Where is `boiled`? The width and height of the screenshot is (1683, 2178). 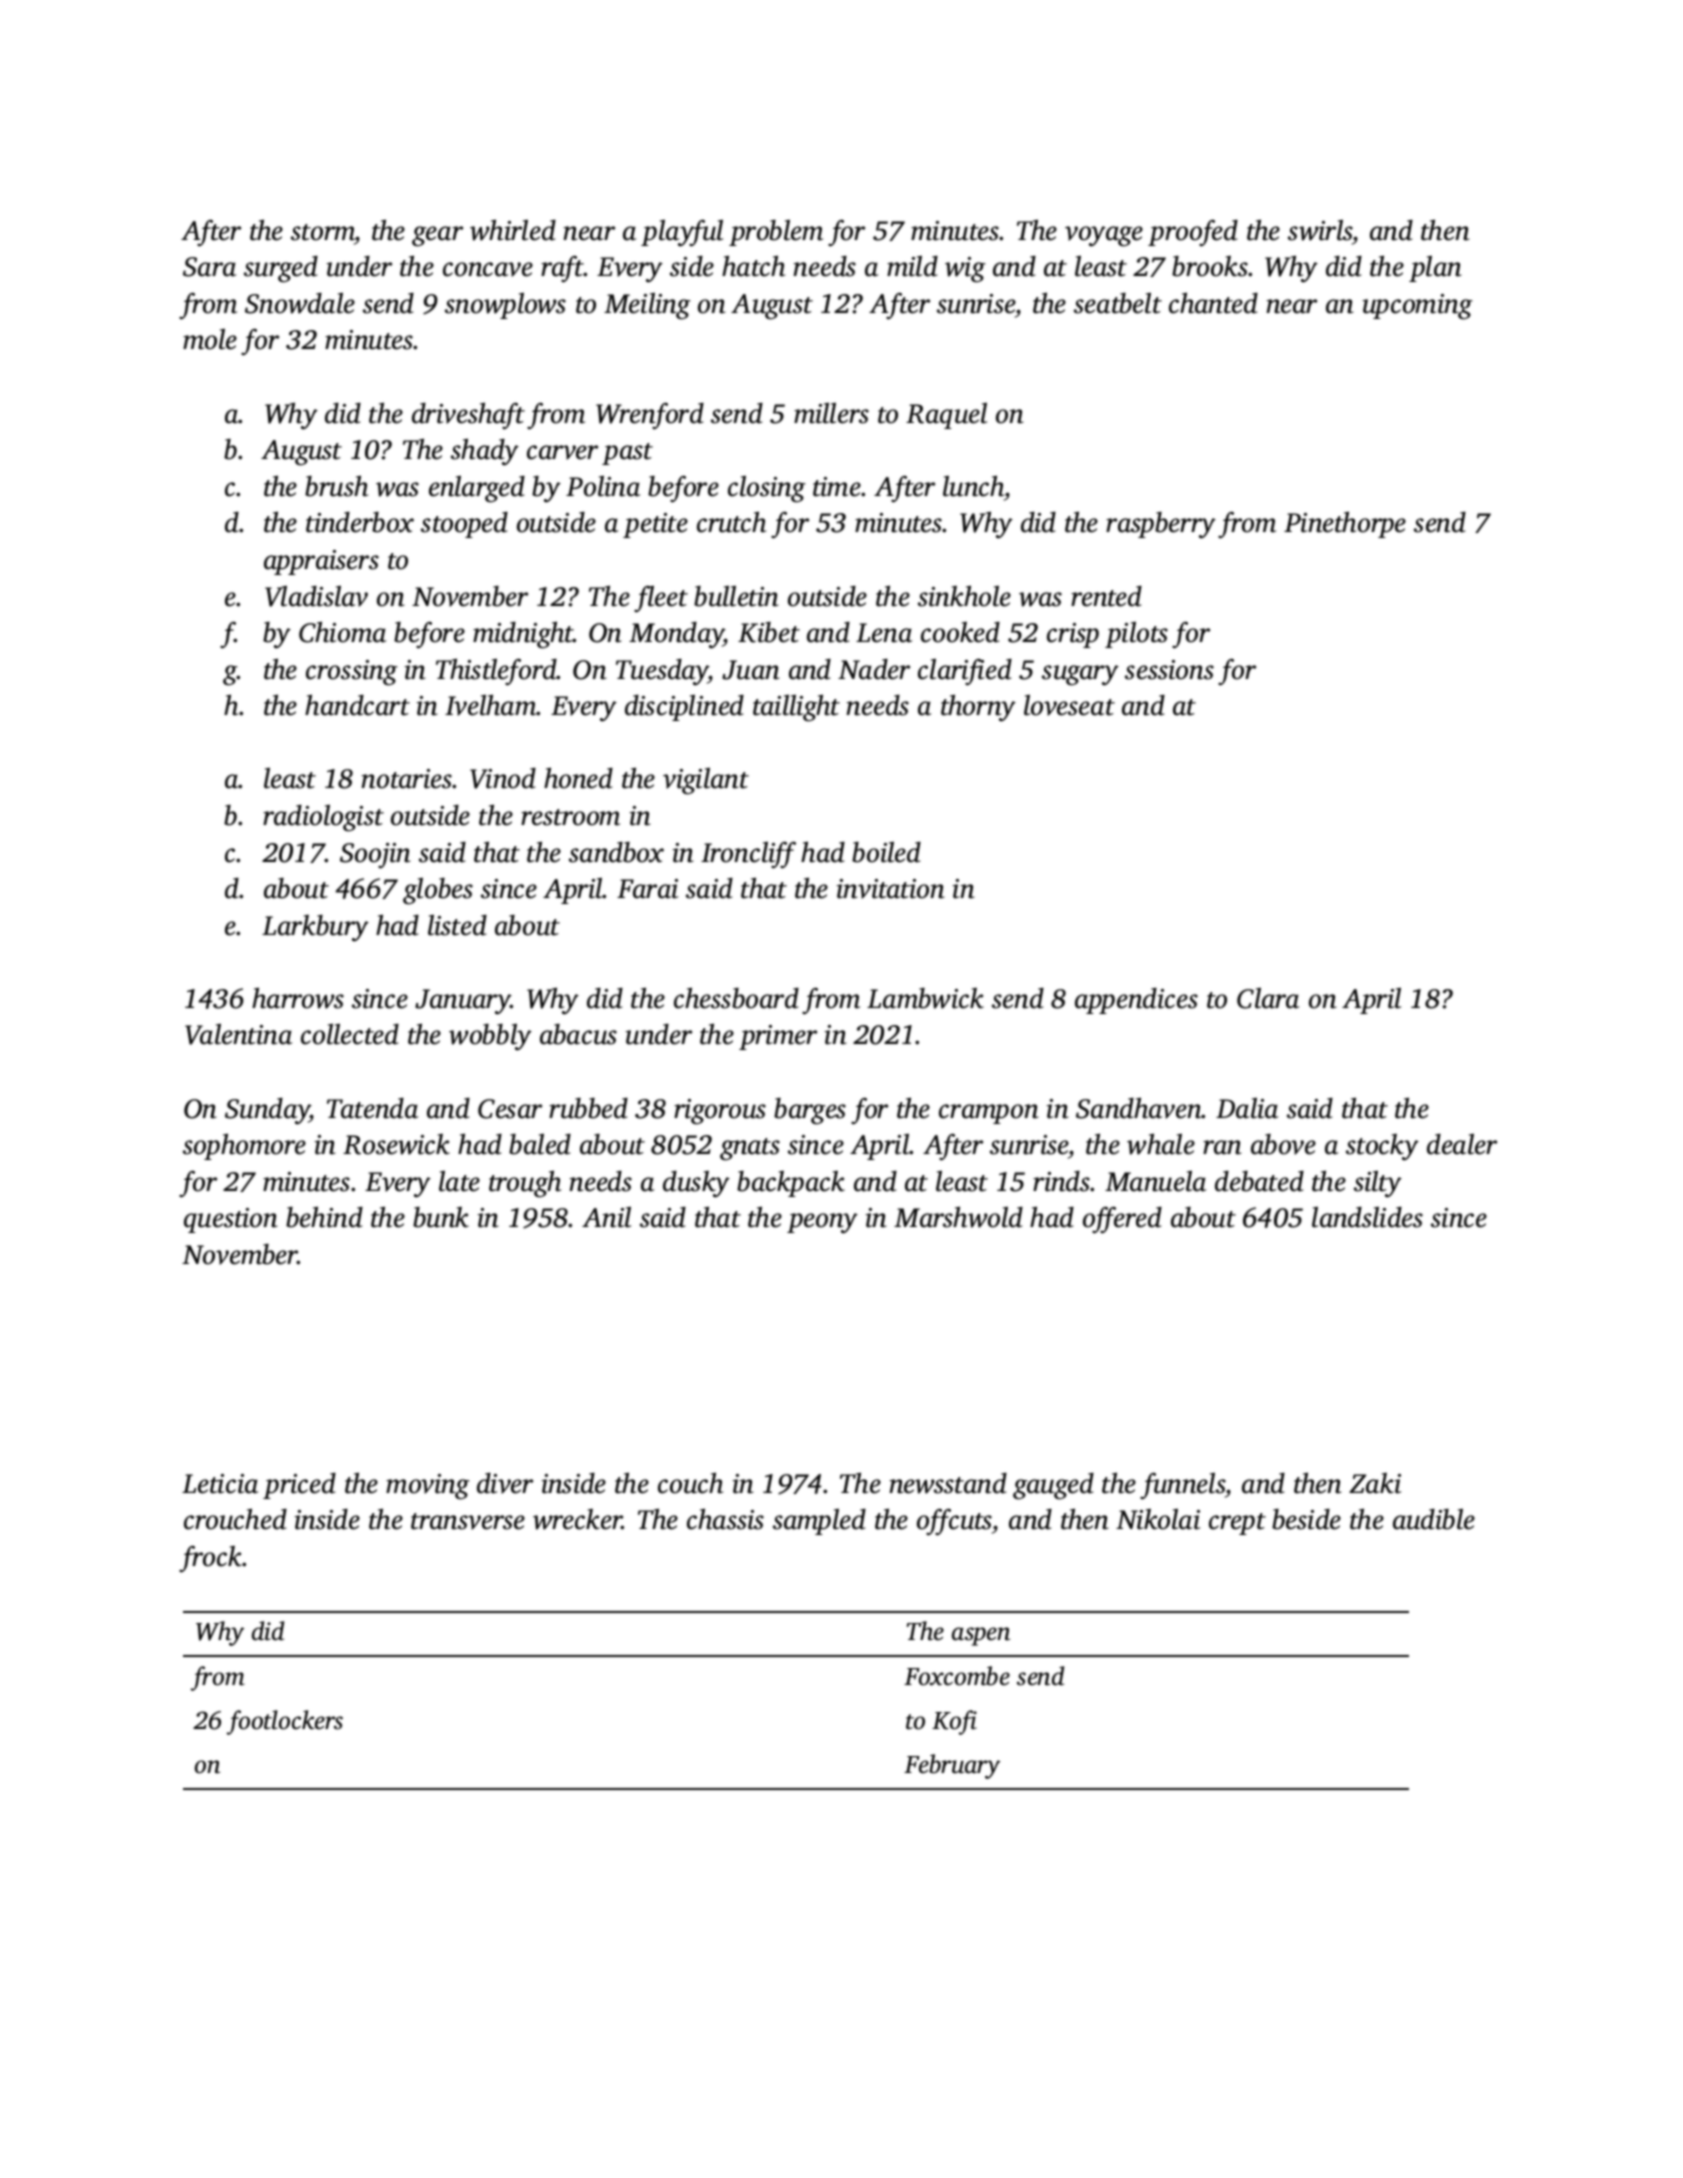
boiled is located at coordinates (886, 852).
